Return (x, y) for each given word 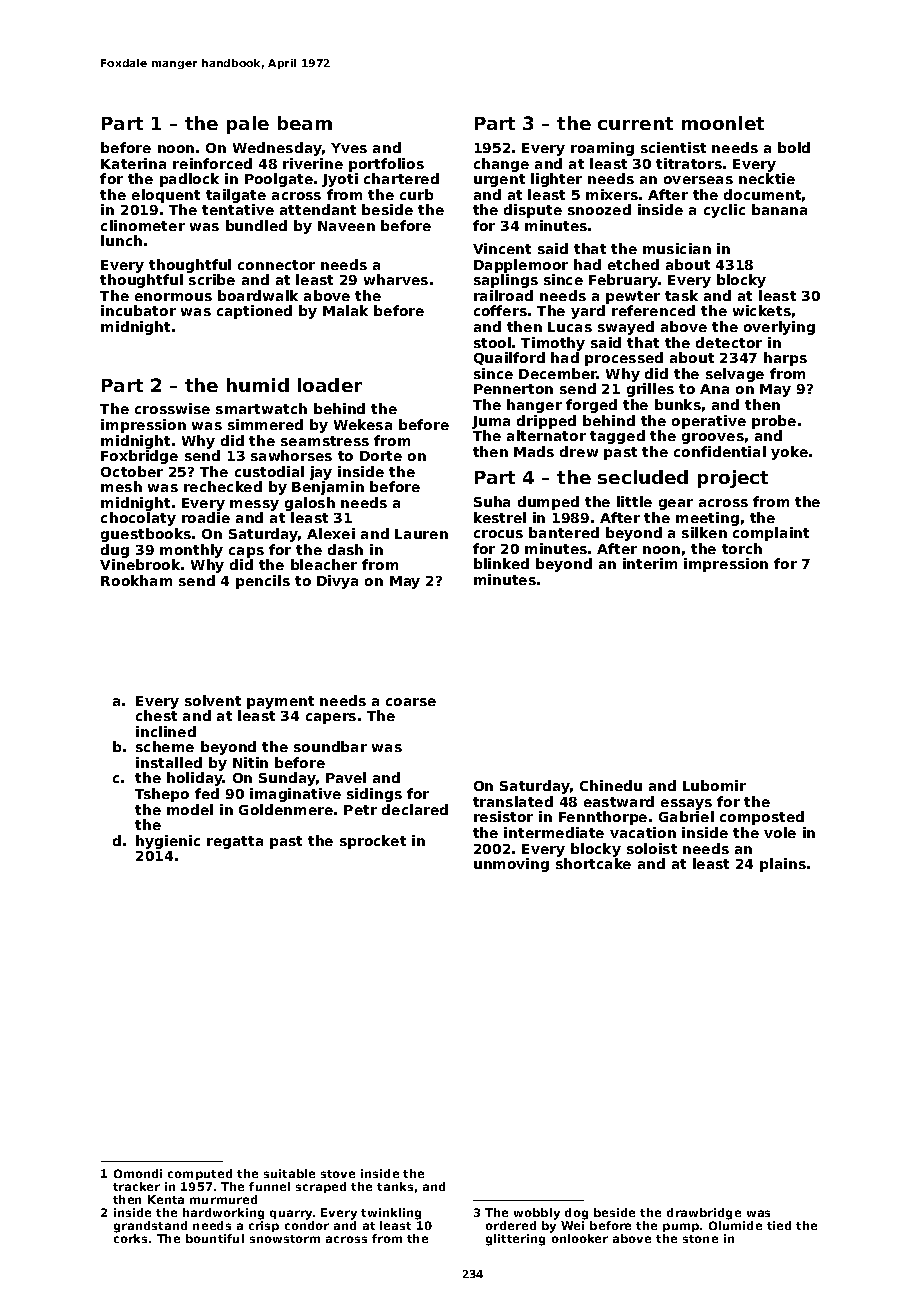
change (501, 165)
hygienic (168, 842)
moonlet (723, 123)
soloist (652, 848)
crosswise (172, 408)
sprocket (373, 842)
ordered (511, 1225)
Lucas (570, 327)
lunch (121, 240)
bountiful (215, 1238)
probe (774, 422)
